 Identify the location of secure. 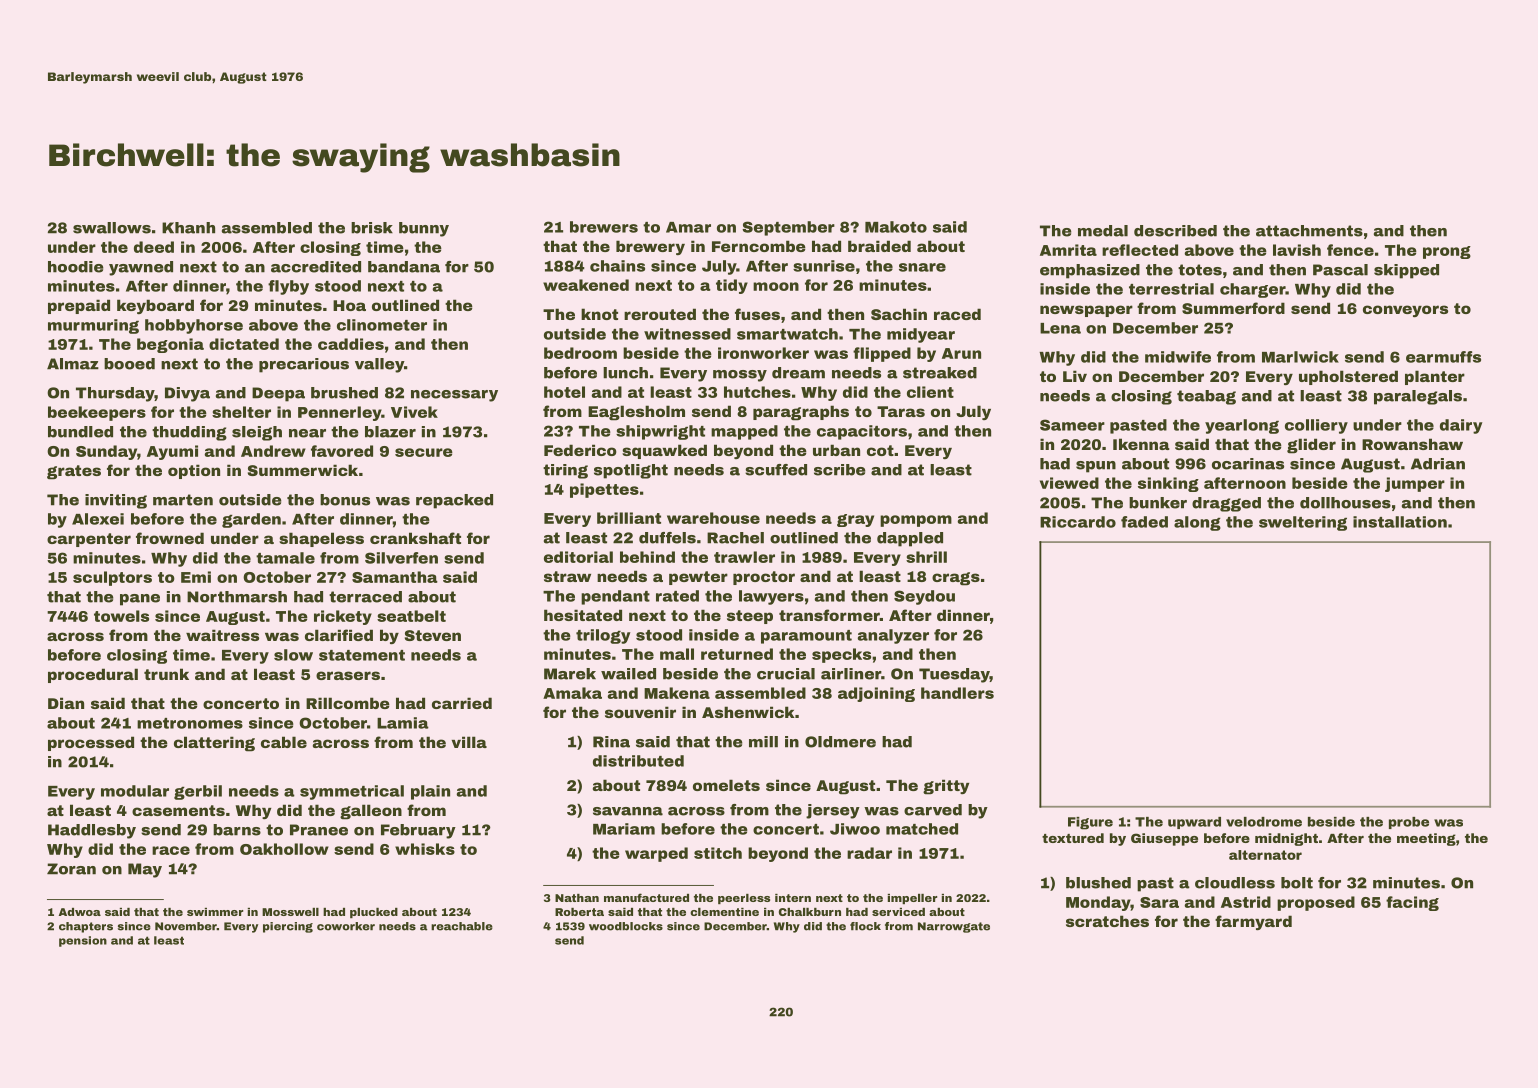
(424, 452).
